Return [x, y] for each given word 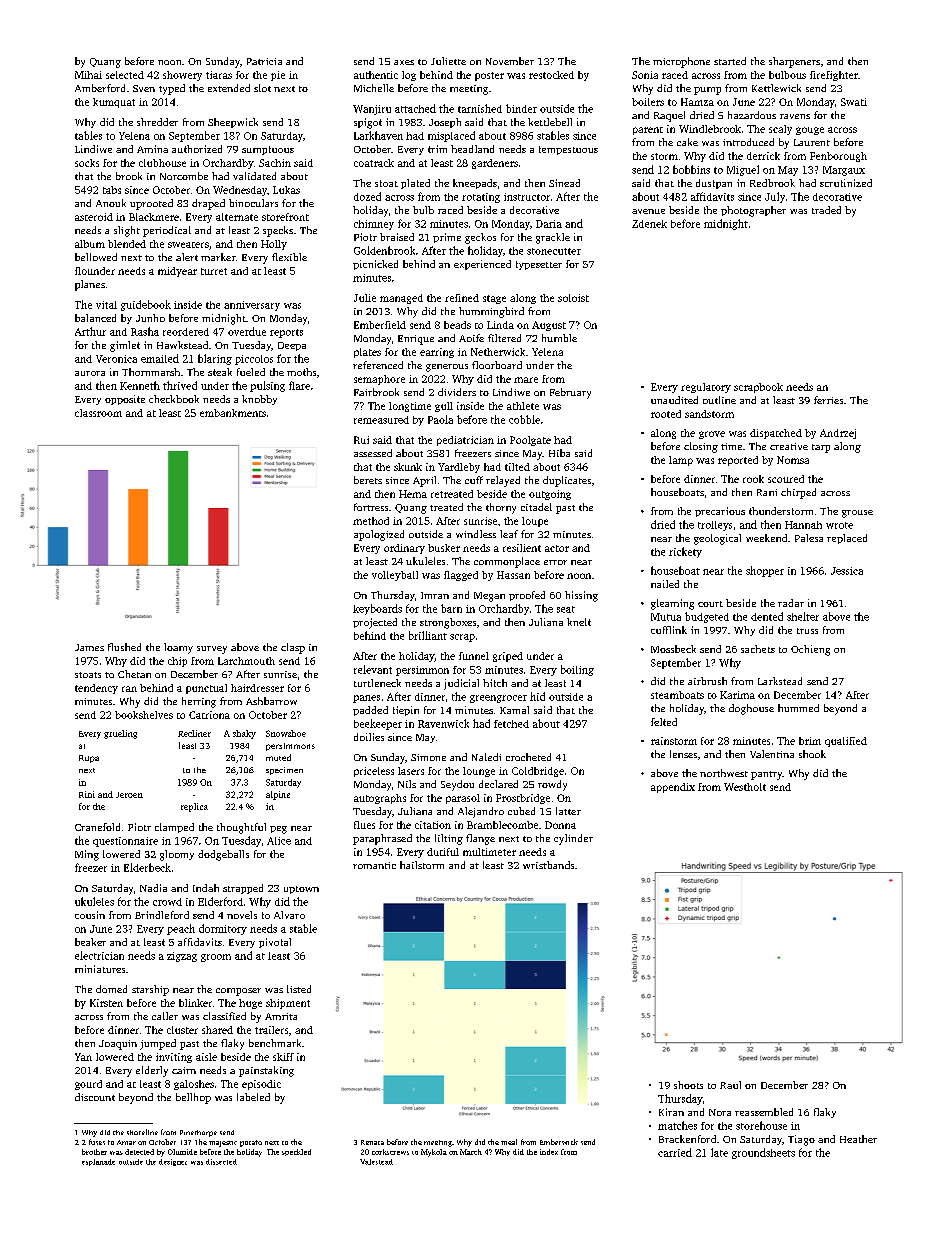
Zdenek [649, 224]
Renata [372, 1142]
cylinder [573, 839]
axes [404, 62]
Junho [150, 318]
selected [125, 75]
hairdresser [257, 688]
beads [457, 325]
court [710, 604]
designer [173, 1162]
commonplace [507, 562]
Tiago [801, 1140]
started [730, 61]
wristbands [548, 865]
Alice [279, 841]
